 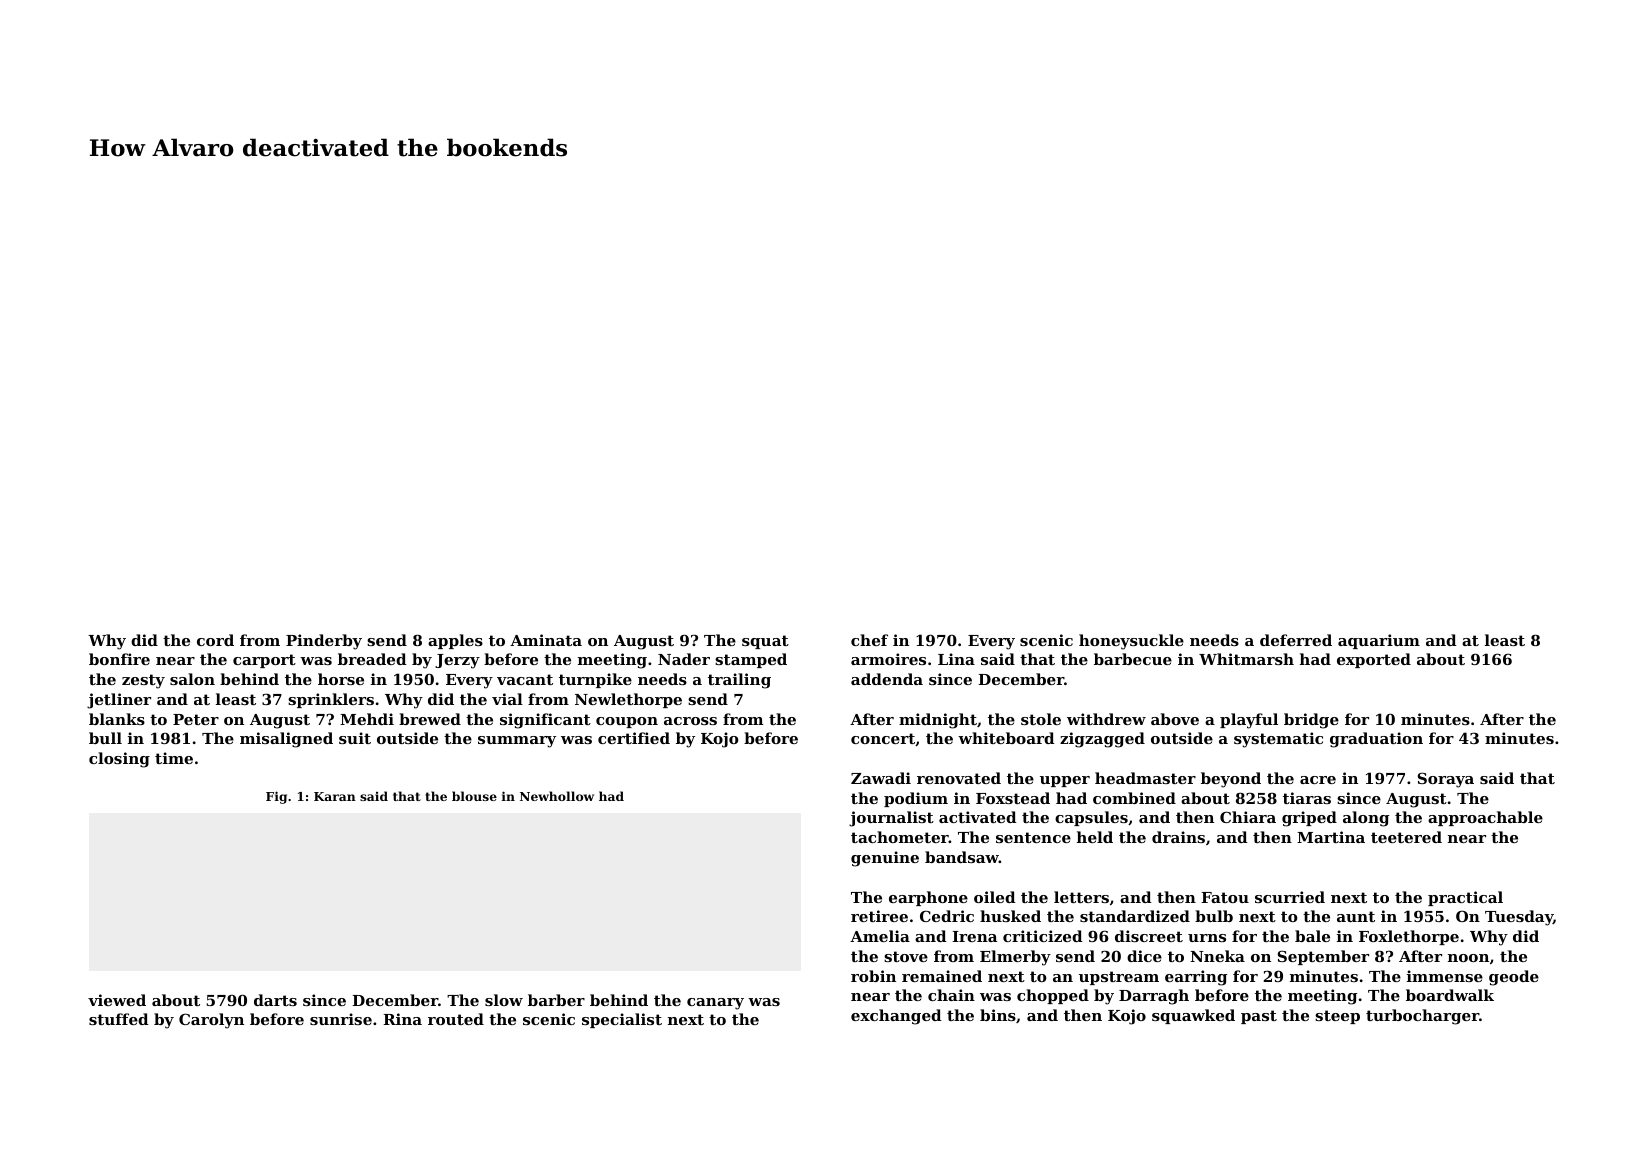 What do you see at coordinates (956, 659) in the screenshot?
I see `Lina` at bounding box center [956, 659].
